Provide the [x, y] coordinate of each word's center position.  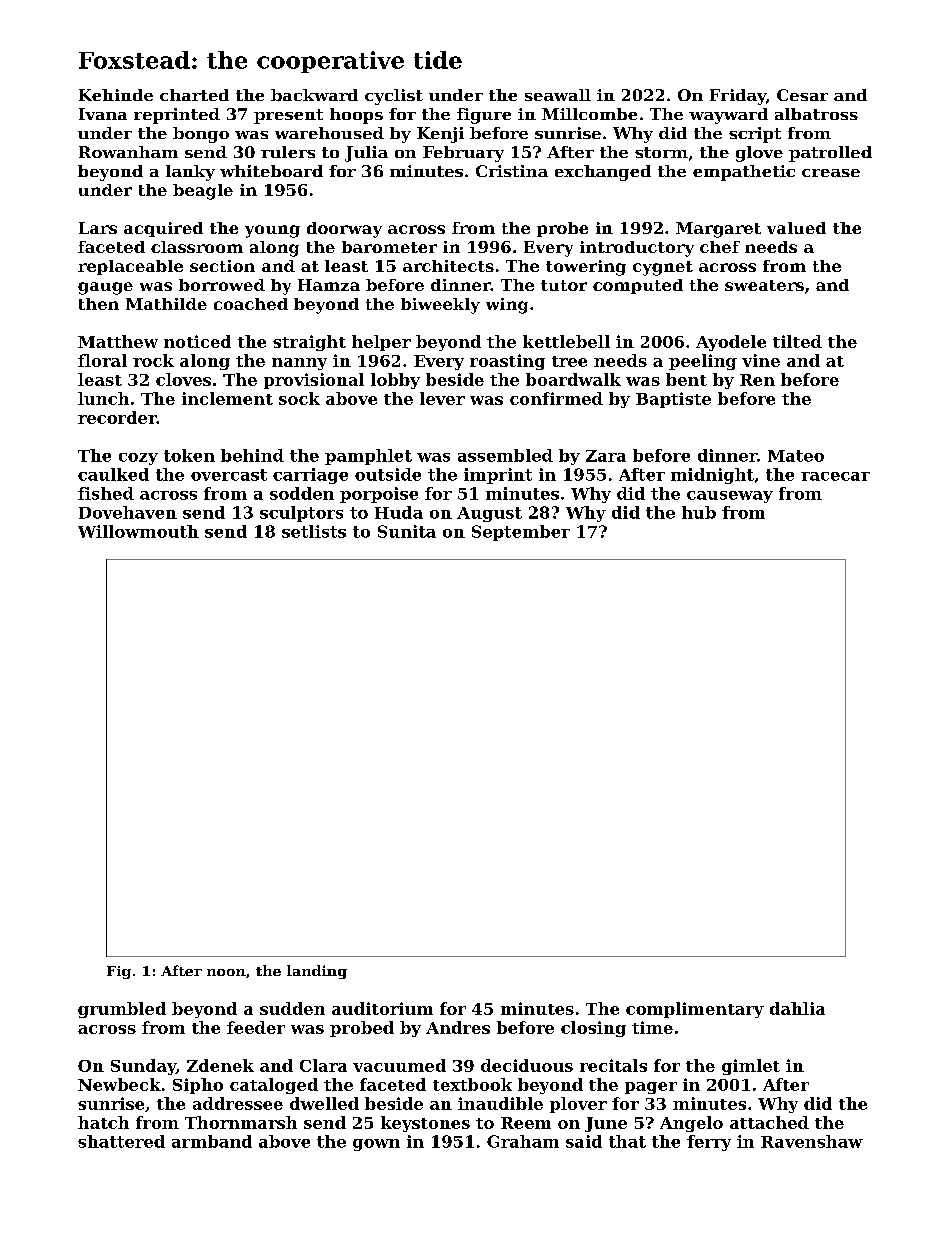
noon [226, 972]
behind [252, 455]
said [584, 1141]
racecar [835, 476]
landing [317, 972]
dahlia [797, 1008]
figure [484, 116]
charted [194, 95]
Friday [738, 97]
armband [212, 1141]
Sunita [407, 531]
